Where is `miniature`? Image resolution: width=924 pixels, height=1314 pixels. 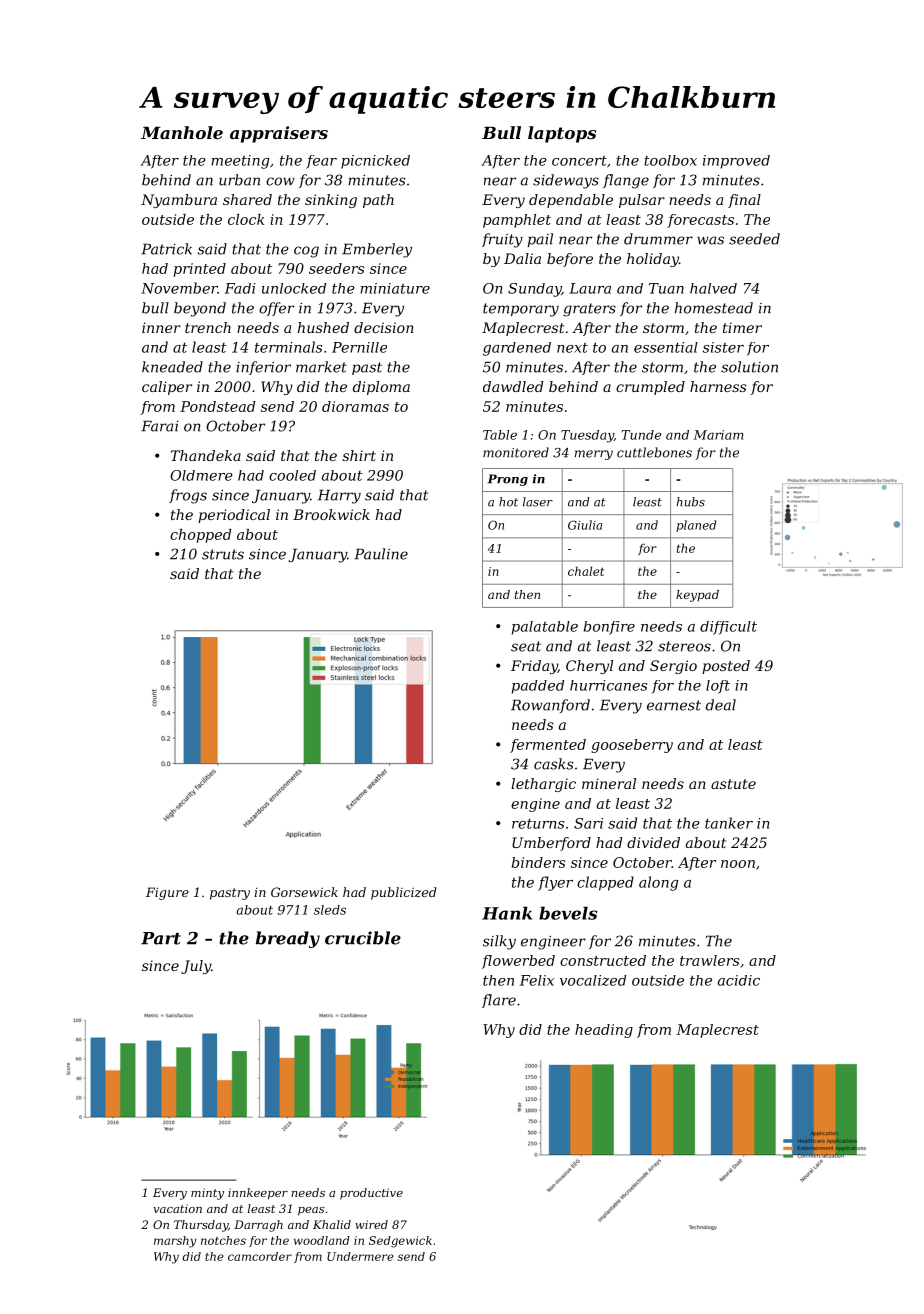 miniature is located at coordinates (395, 288).
